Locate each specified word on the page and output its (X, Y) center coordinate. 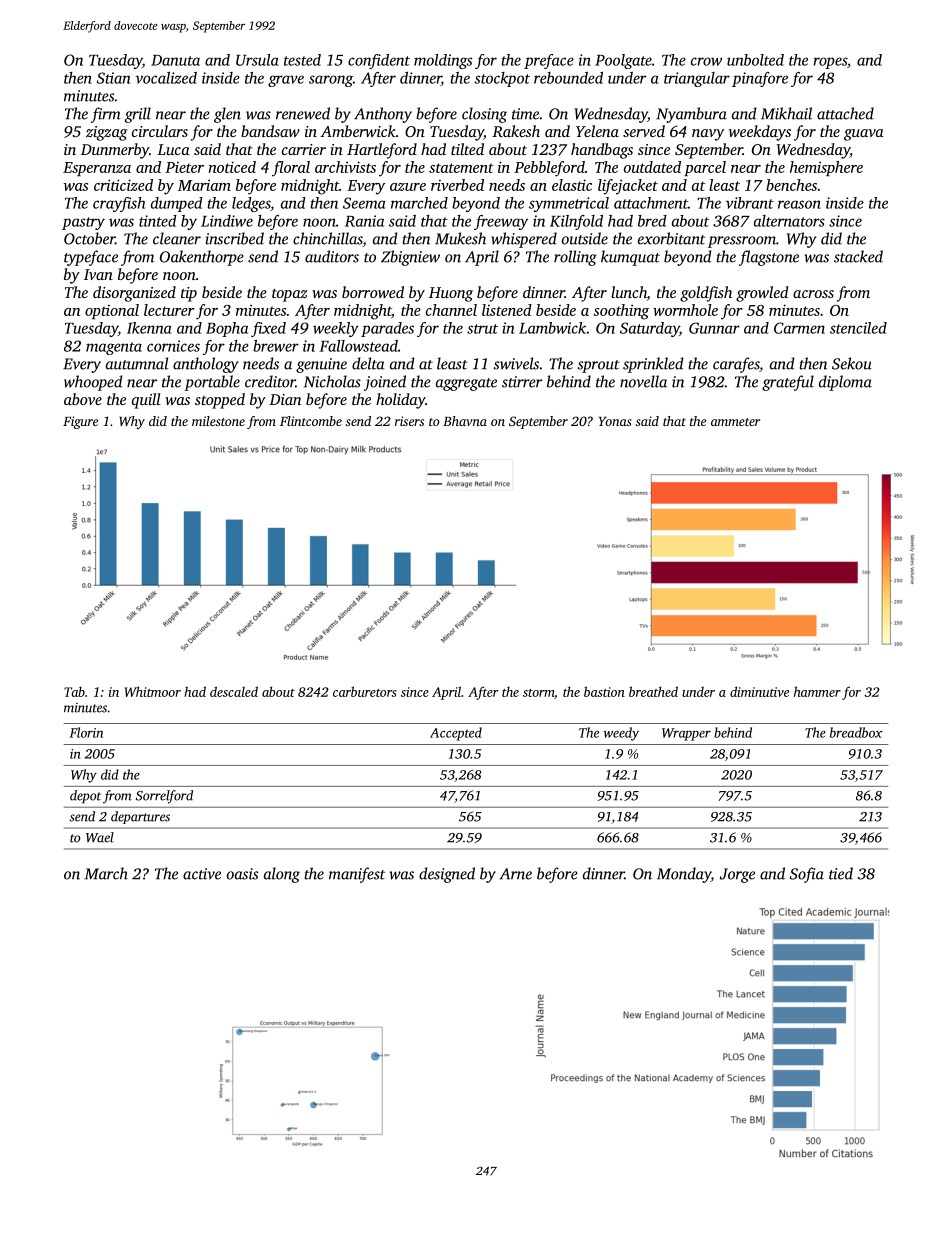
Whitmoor (152, 691)
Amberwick (358, 131)
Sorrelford (164, 797)
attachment (651, 203)
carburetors (365, 691)
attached (845, 113)
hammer (817, 691)
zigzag (106, 133)
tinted (158, 221)
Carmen (799, 328)
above (83, 399)
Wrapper (686, 734)
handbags (602, 151)
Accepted (456, 734)
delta (368, 363)
